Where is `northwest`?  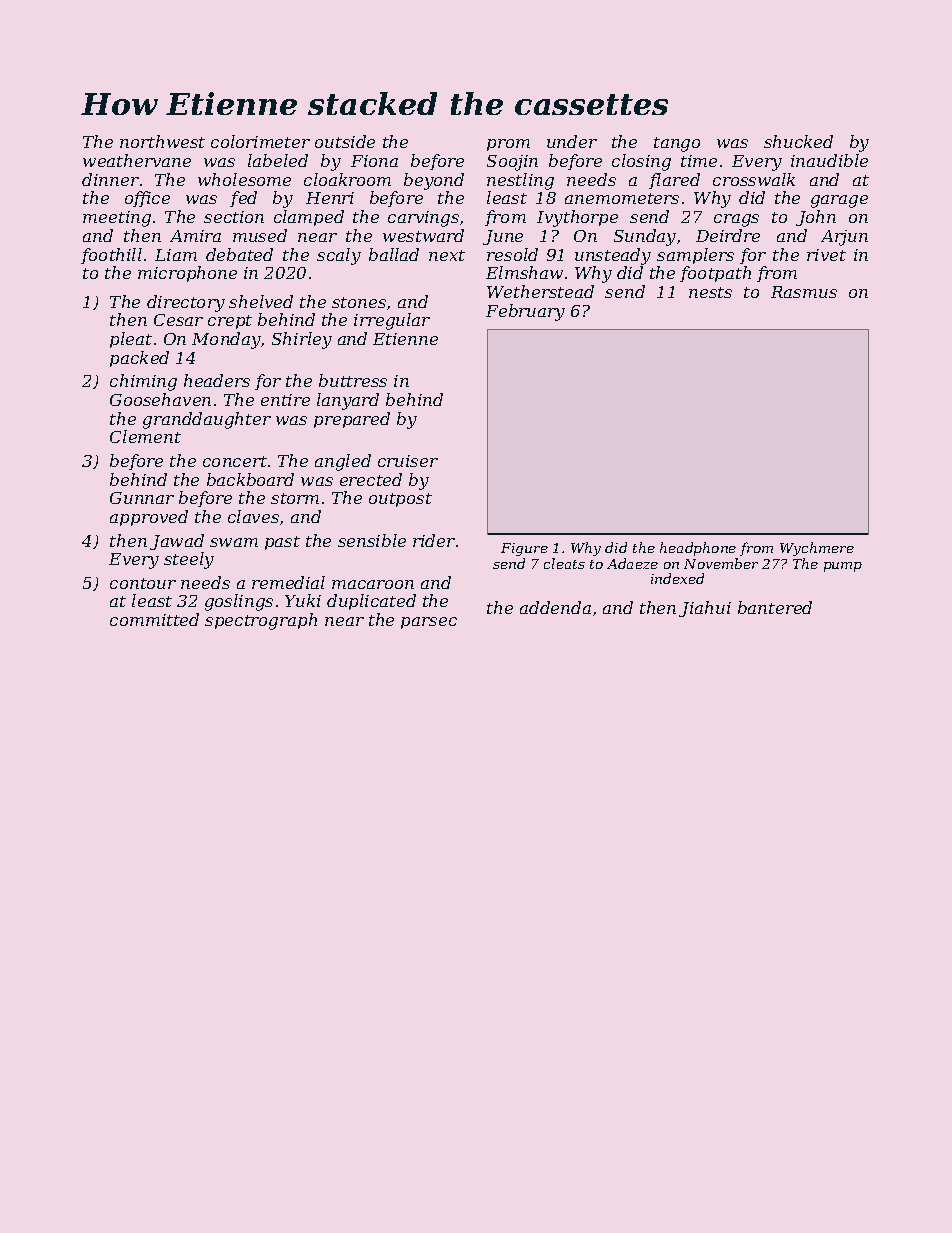
northwest is located at coordinates (162, 141).
